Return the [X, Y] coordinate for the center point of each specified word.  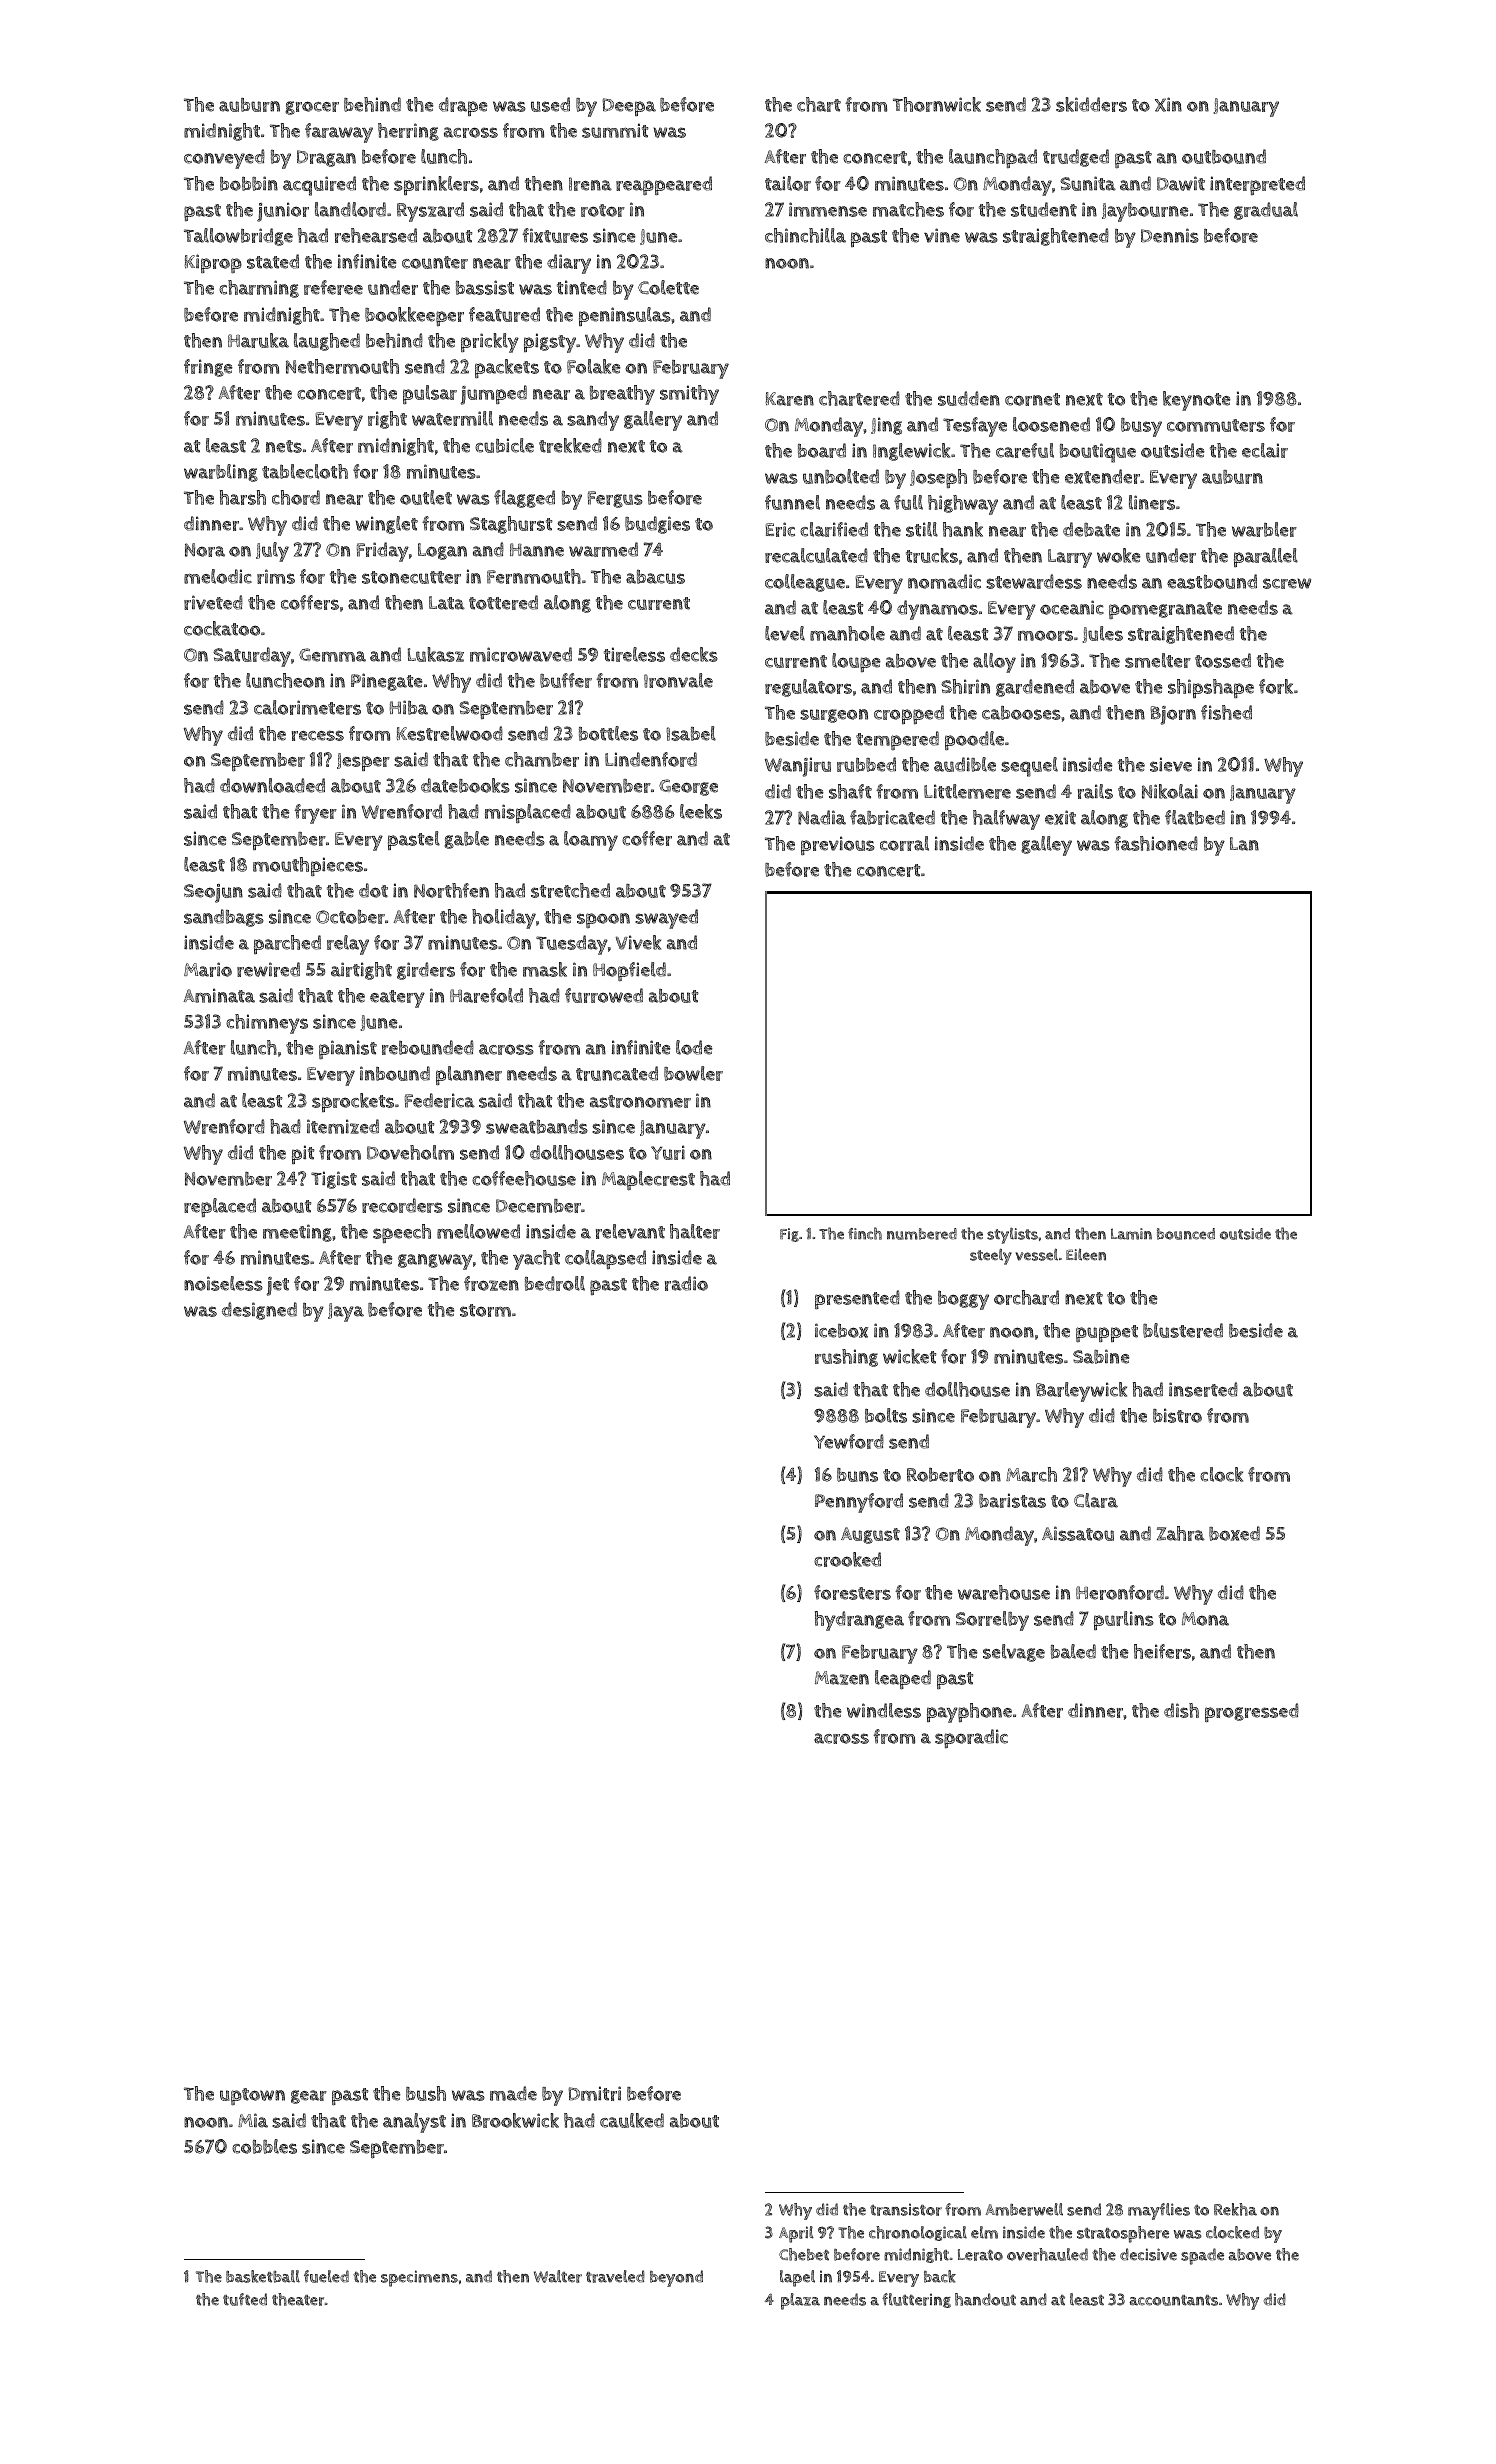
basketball [263, 2276]
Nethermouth [342, 366]
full [908, 502]
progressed [1252, 1712]
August [870, 1535]
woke [1119, 555]
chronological [918, 2233]
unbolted [841, 476]
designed [259, 1311]
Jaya [346, 1312]
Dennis [1170, 235]
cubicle [504, 445]
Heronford [1120, 1592]
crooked [847, 1559]
